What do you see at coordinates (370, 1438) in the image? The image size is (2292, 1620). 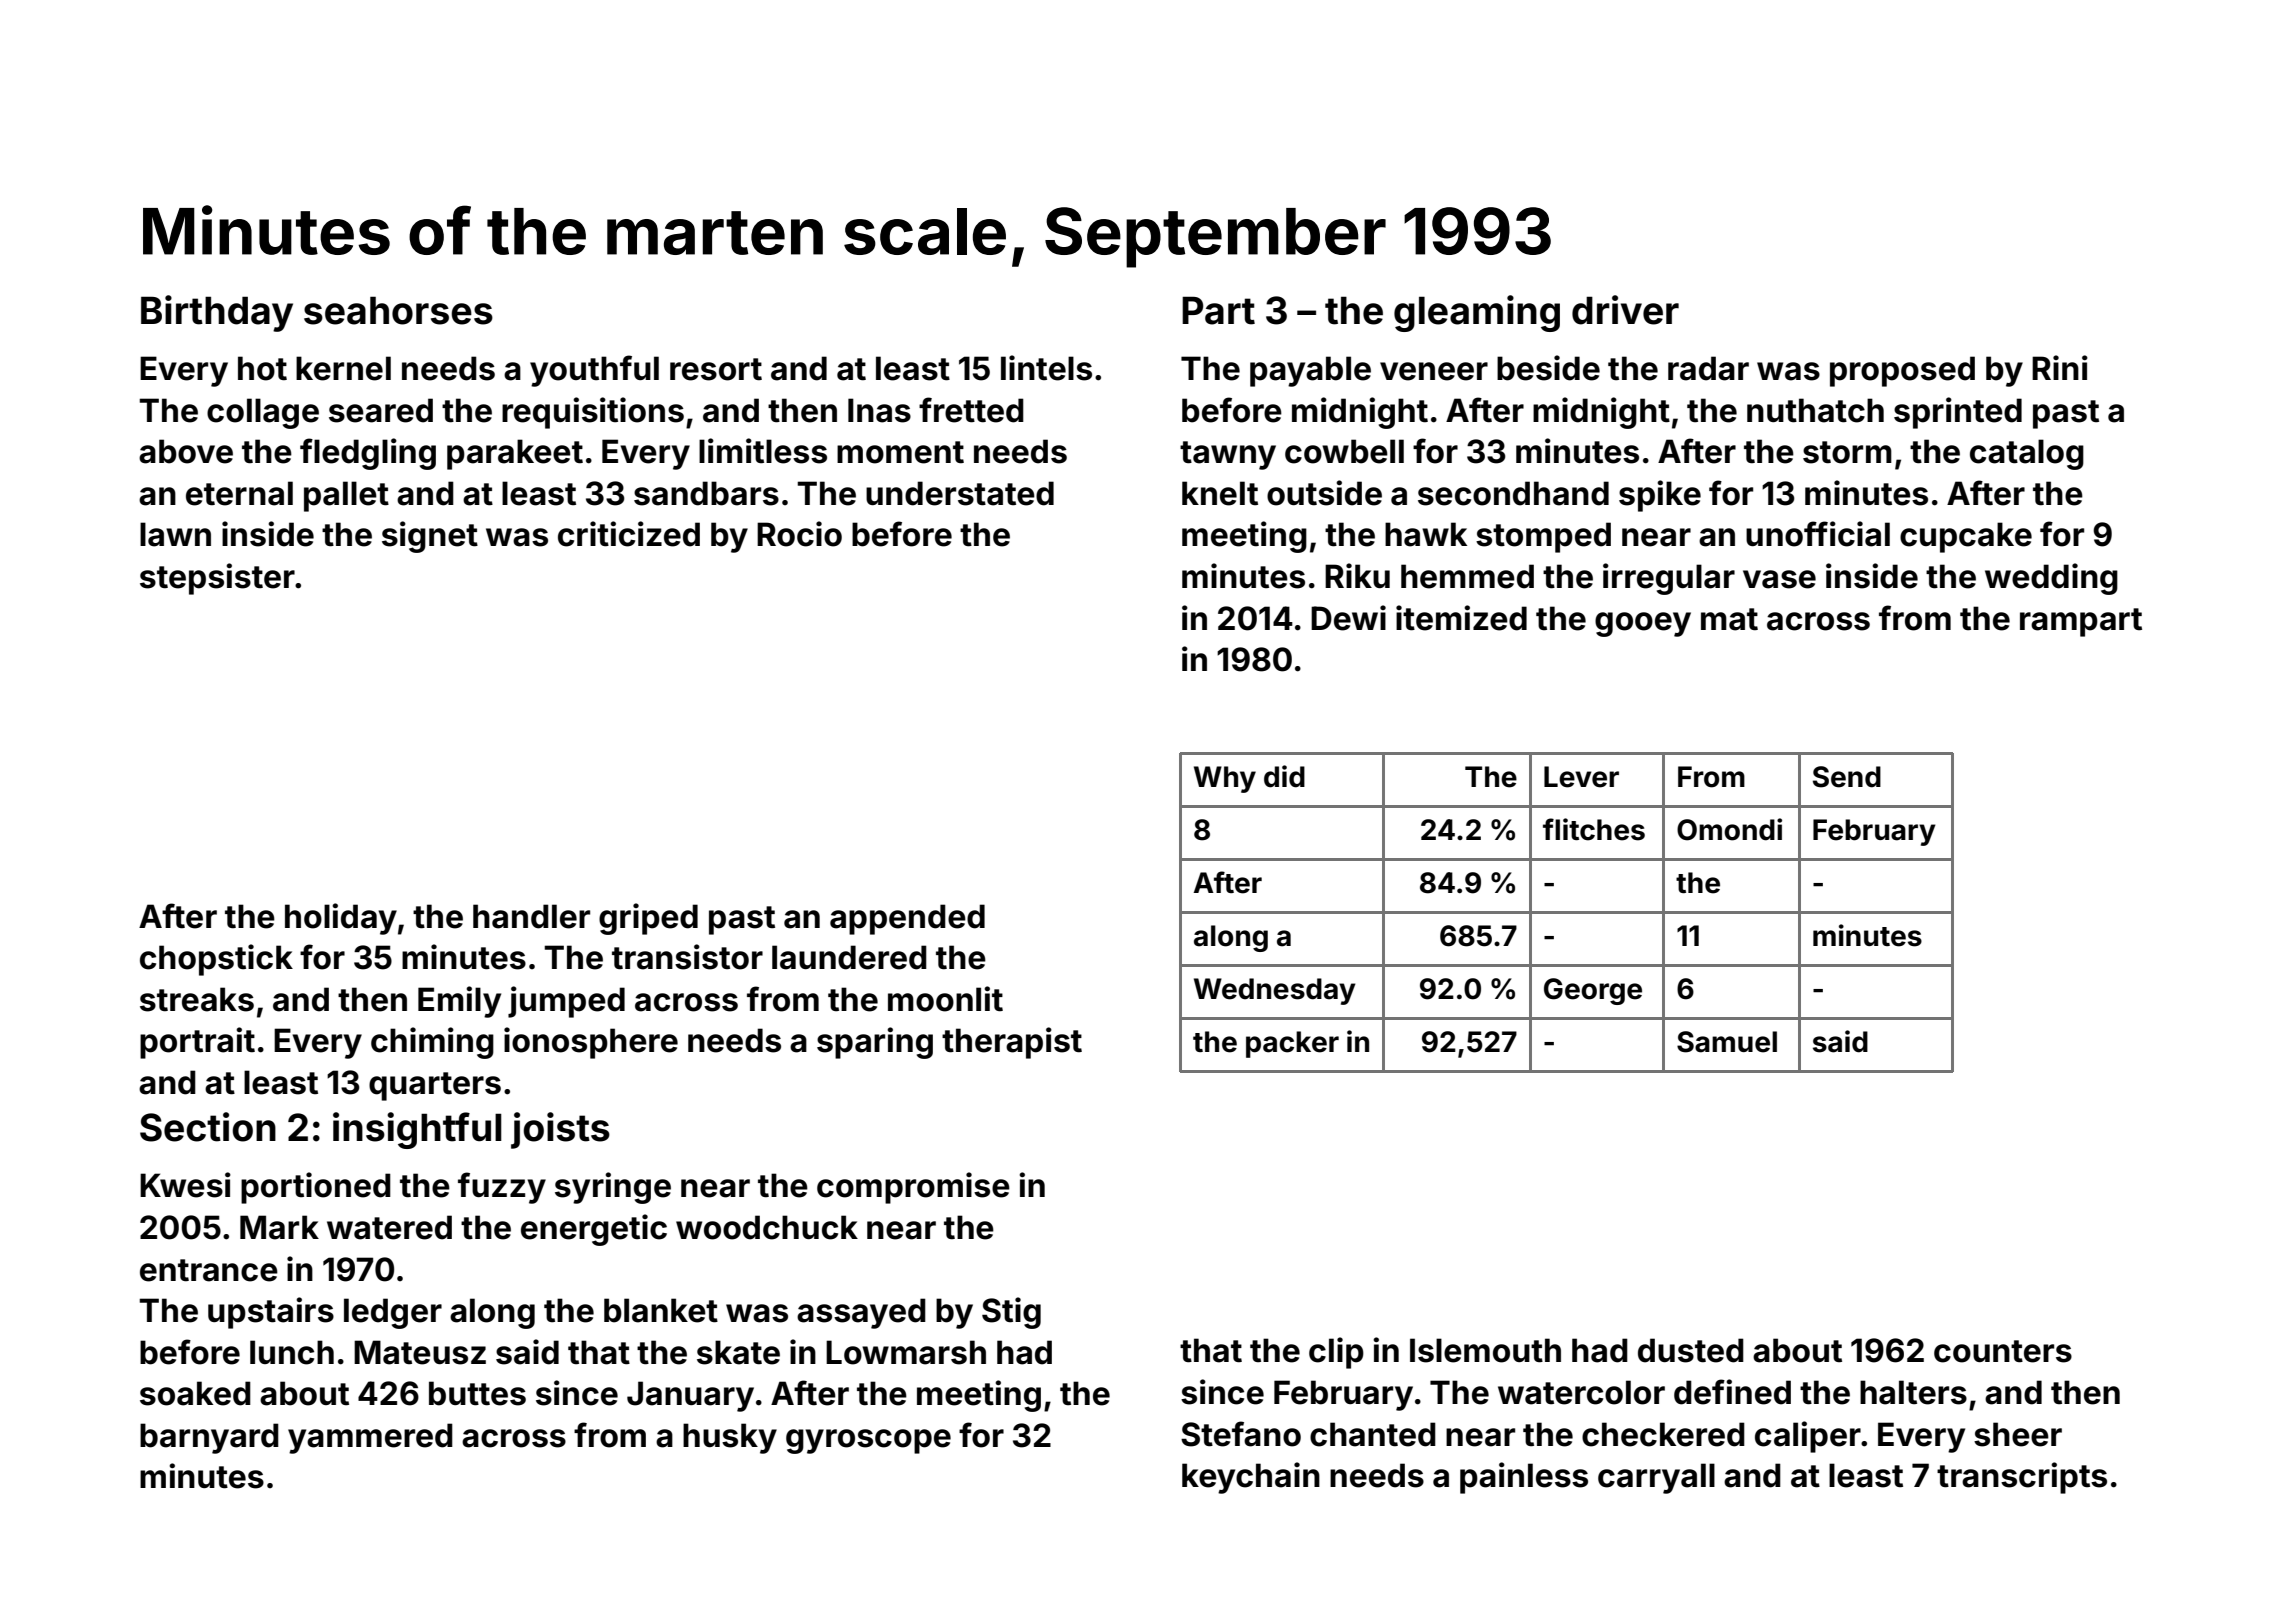 I see `yammered` at bounding box center [370, 1438].
